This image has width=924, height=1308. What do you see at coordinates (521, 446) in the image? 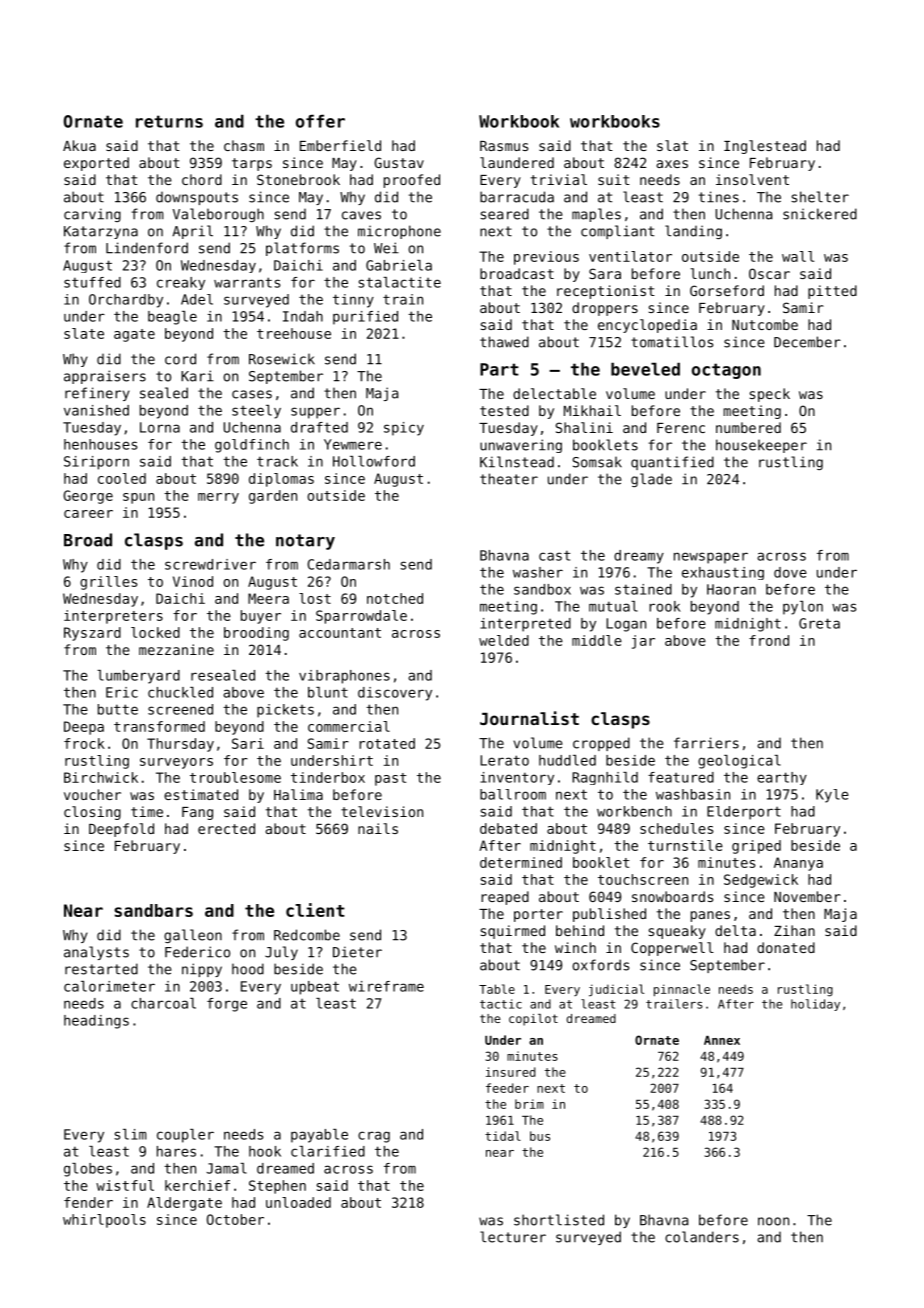
I see `unwavering` at bounding box center [521, 446].
